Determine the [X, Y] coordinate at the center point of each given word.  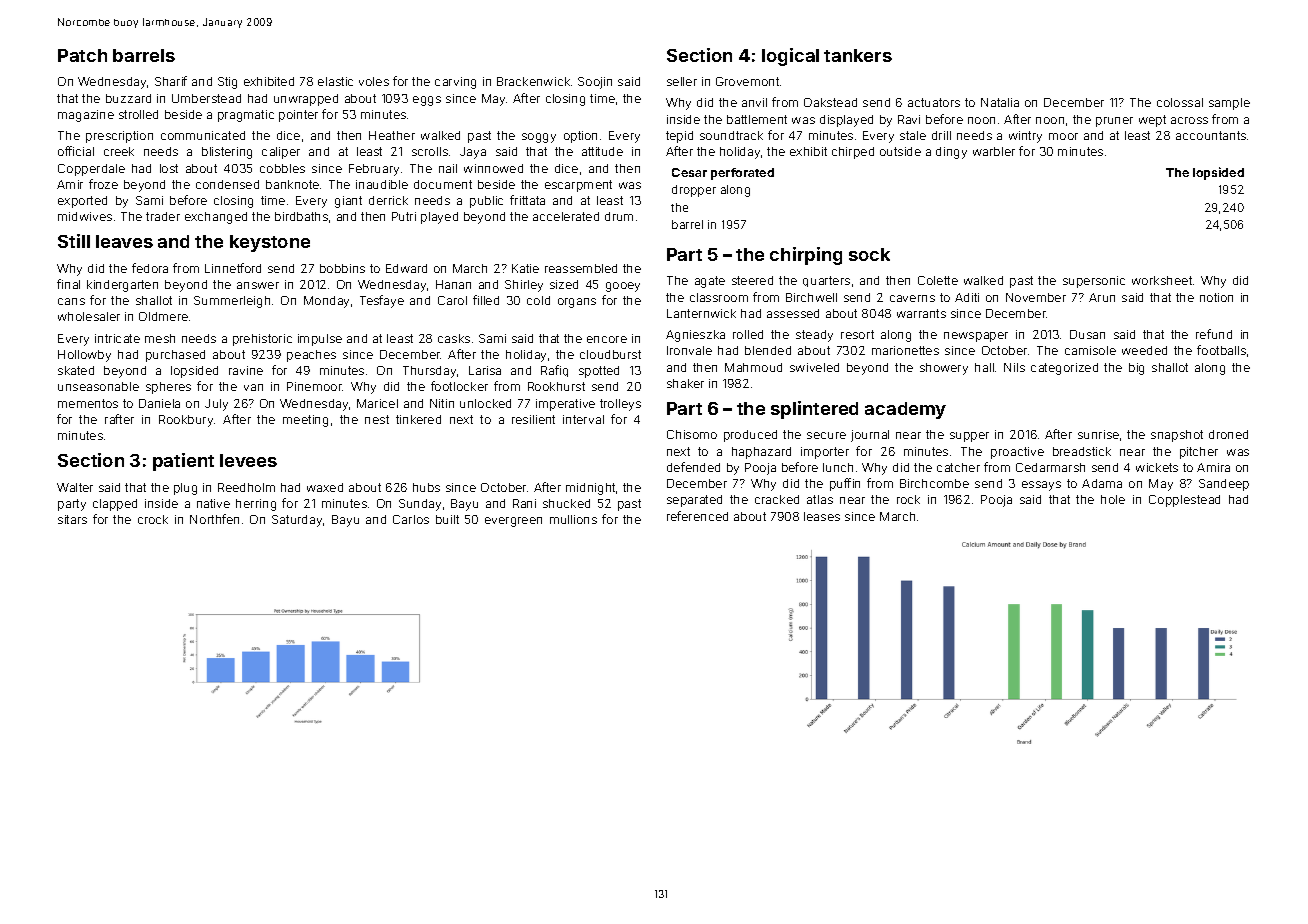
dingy [951, 153]
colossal [1180, 102]
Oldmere [163, 316]
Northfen [214, 519]
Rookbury [187, 421]
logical [790, 57]
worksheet [1162, 280]
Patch [82, 55]
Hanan [453, 284]
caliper [281, 153]
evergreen [513, 522]
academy [905, 410]
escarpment [578, 186]
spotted [599, 372]
